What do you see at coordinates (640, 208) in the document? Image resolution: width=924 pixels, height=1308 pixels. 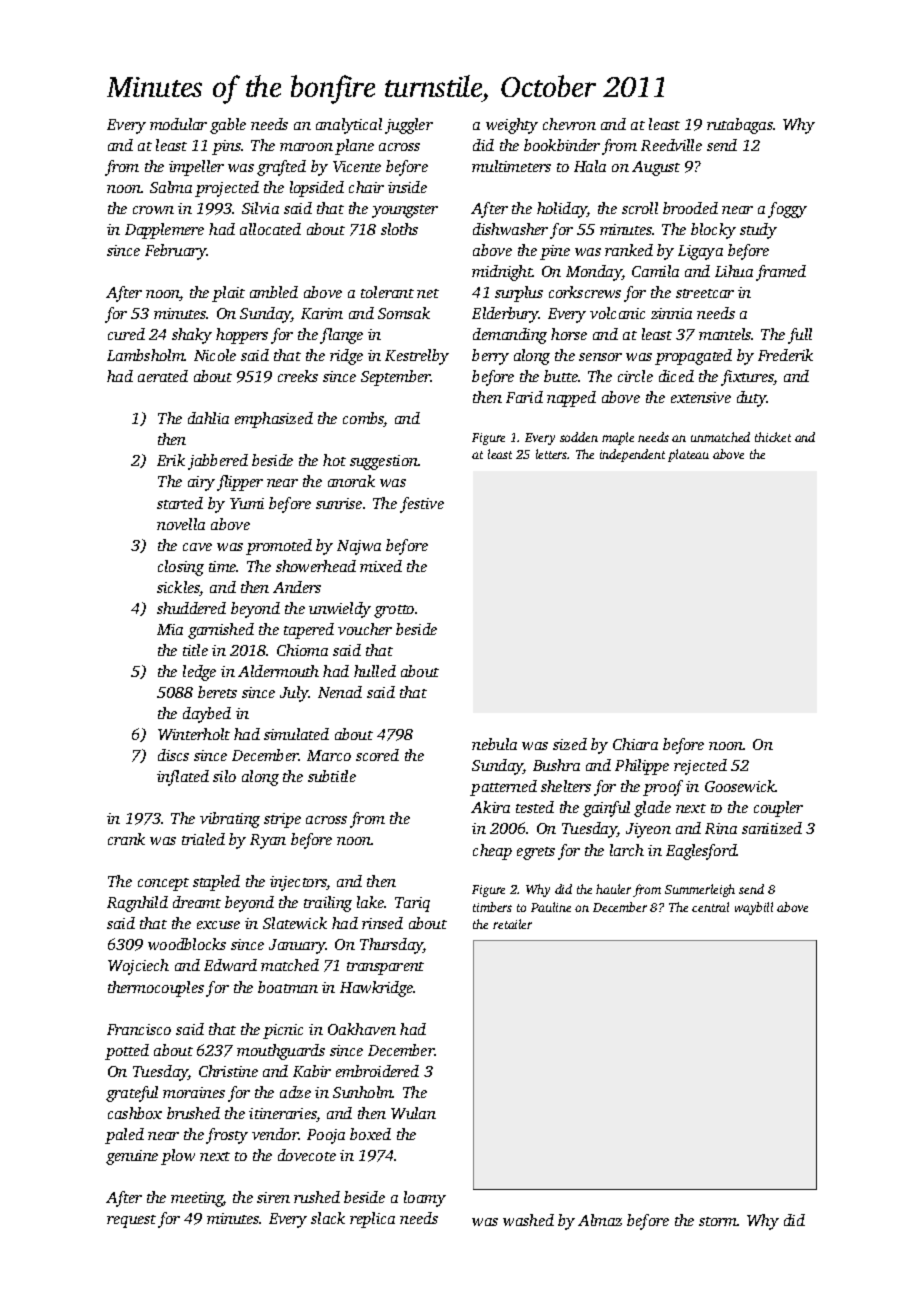 I see `scroll` at bounding box center [640, 208].
